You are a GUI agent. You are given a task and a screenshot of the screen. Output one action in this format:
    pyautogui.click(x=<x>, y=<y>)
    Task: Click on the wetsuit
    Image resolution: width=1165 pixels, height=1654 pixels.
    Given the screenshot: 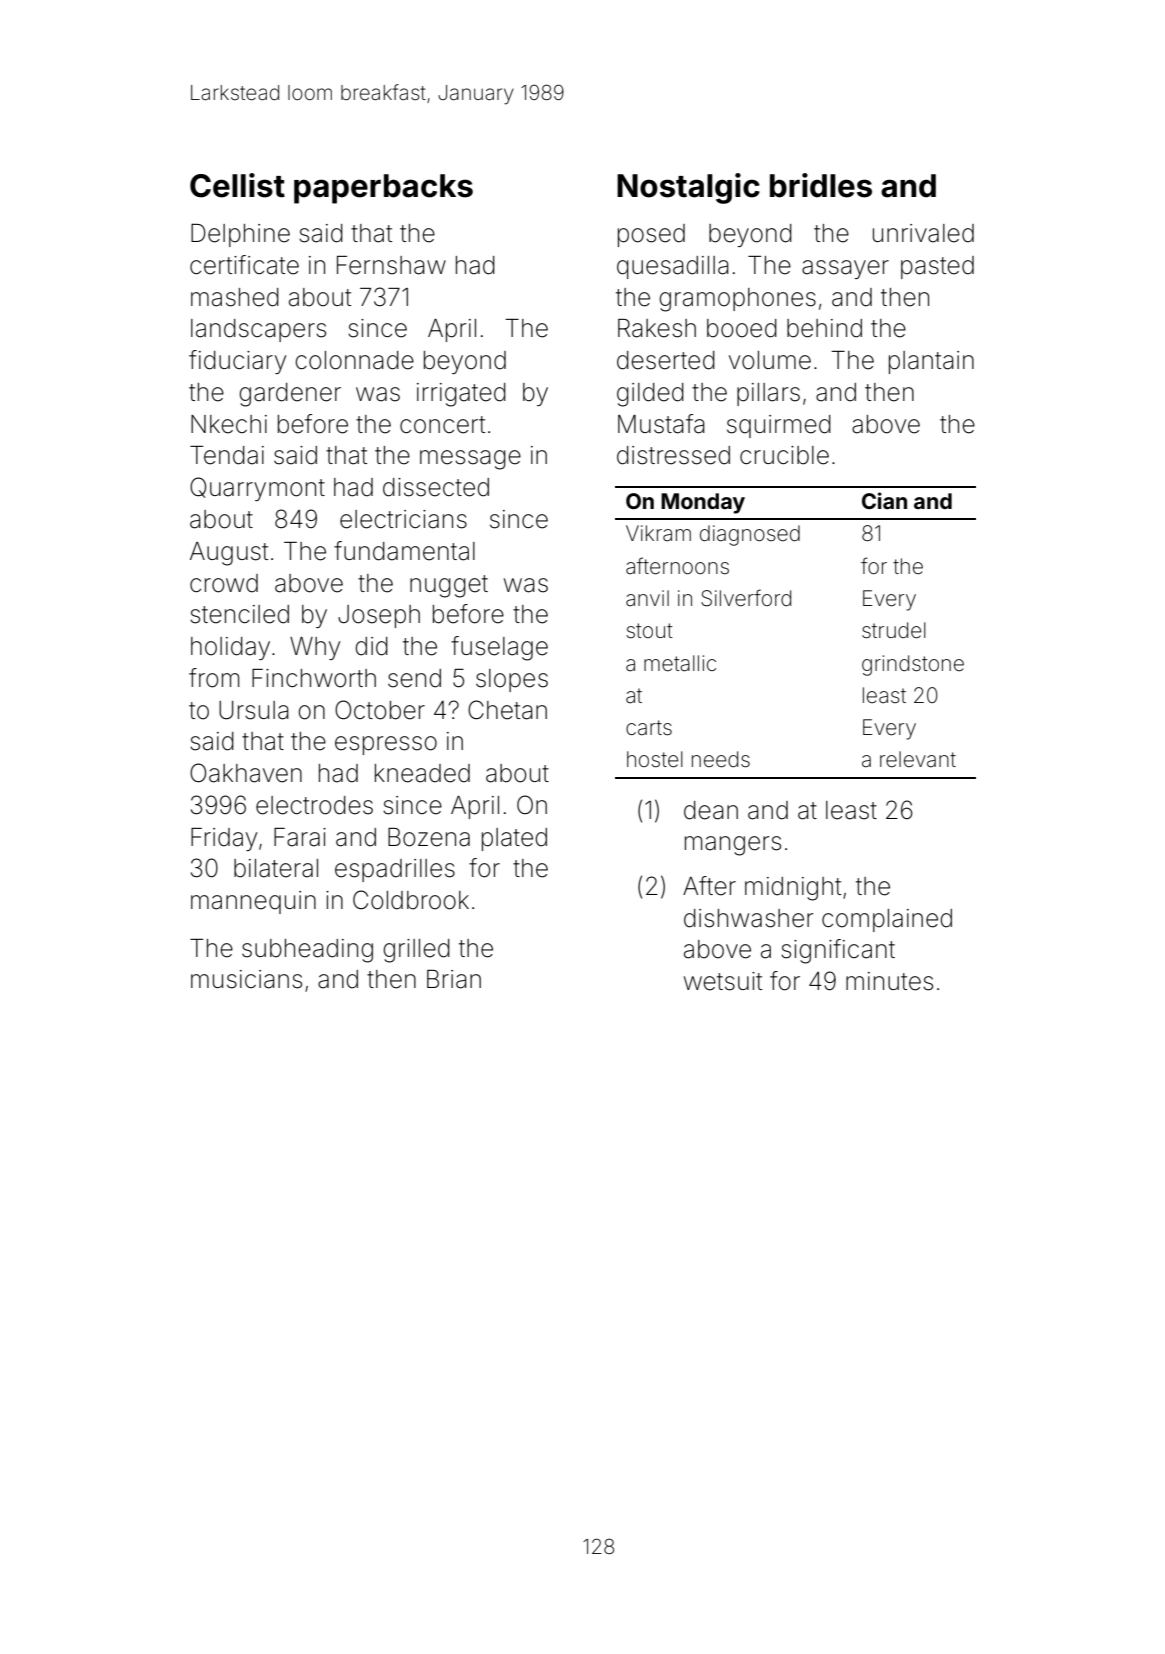 What is the action you would take?
    pyautogui.click(x=723, y=981)
